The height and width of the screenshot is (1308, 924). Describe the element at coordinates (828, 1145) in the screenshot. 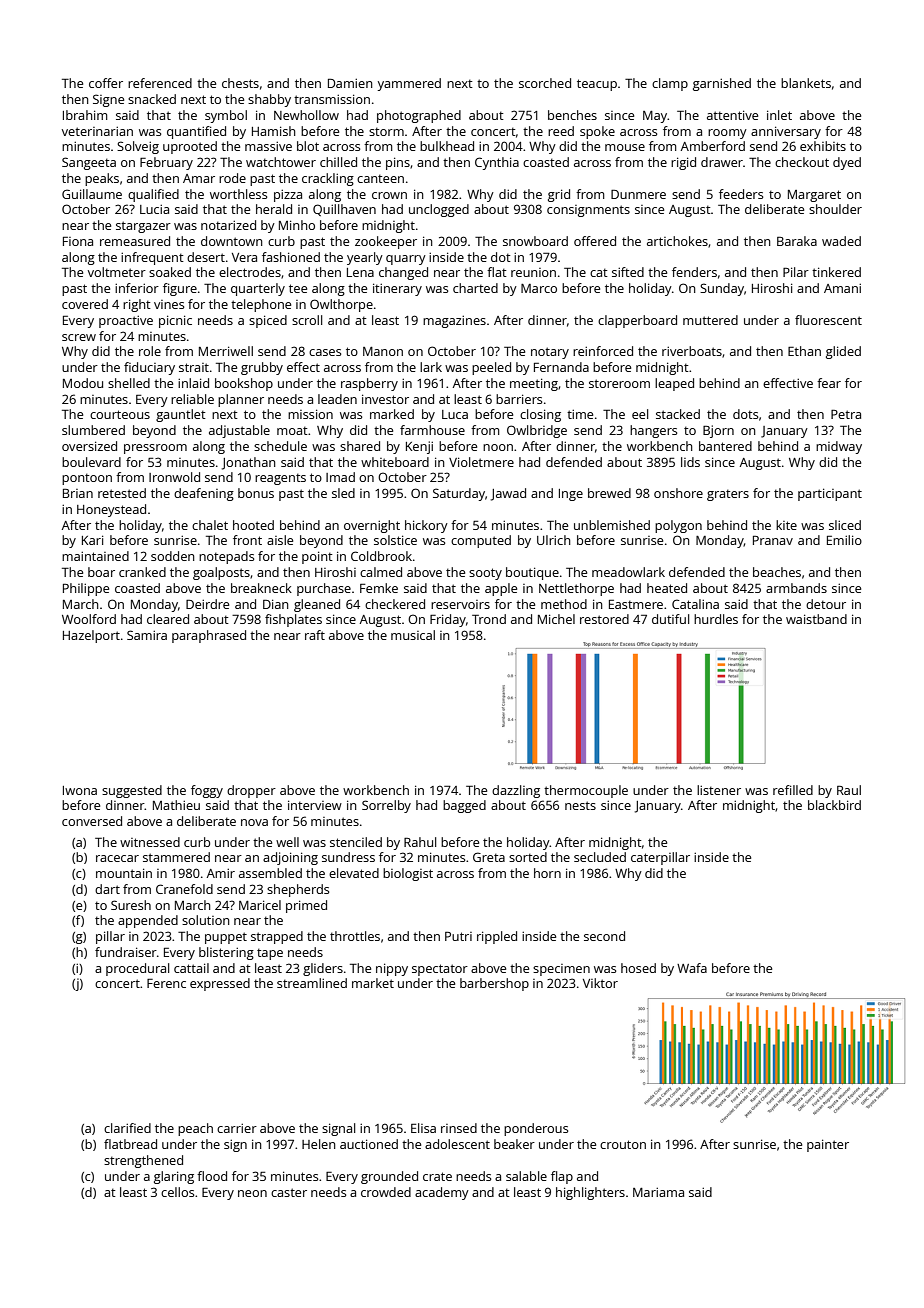

I see `painter` at that location.
